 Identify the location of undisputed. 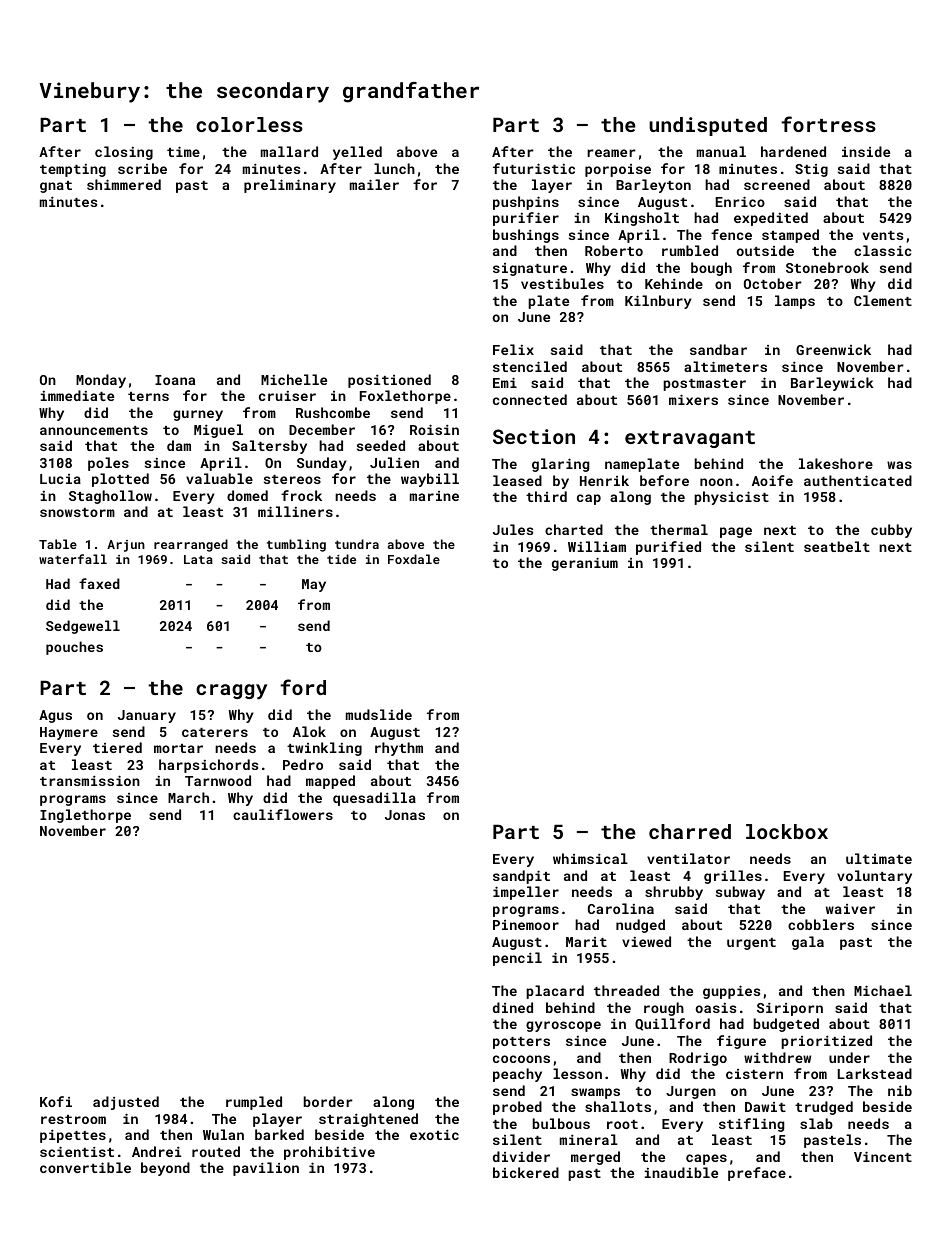
(708, 126).
